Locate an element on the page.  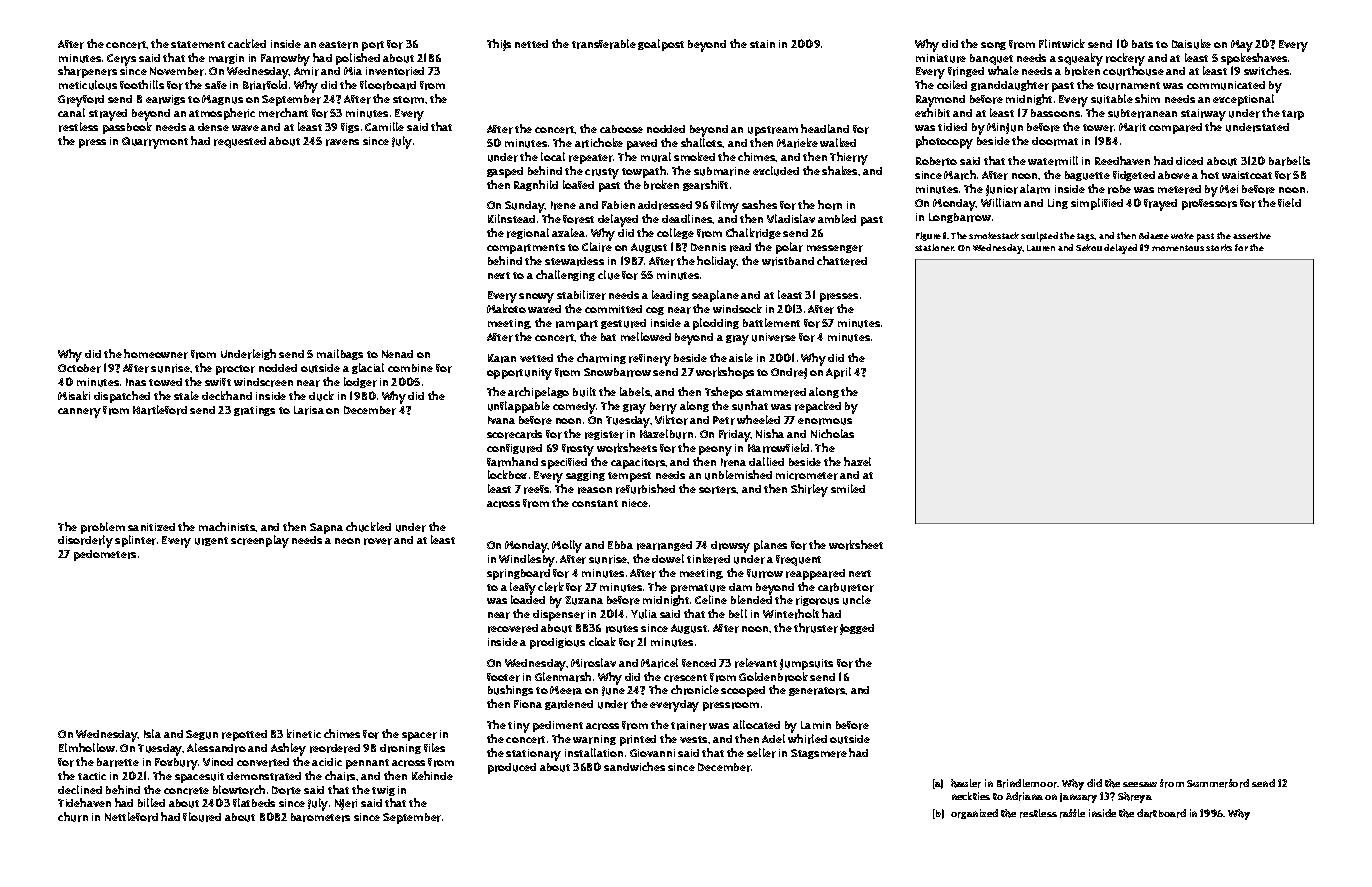
local is located at coordinates (553, 156).
